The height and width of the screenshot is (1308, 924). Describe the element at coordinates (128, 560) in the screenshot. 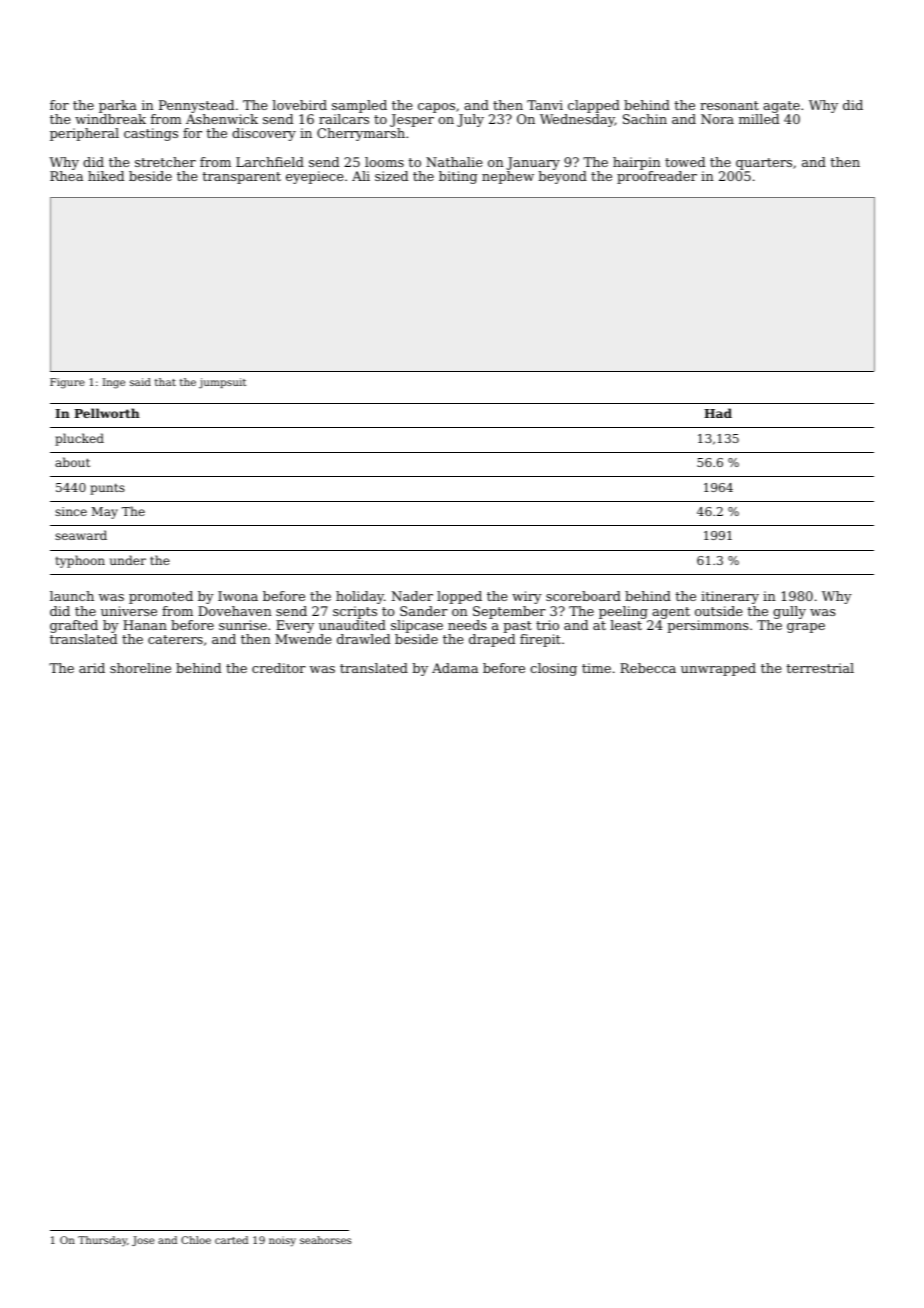

I see `under` at that location.
